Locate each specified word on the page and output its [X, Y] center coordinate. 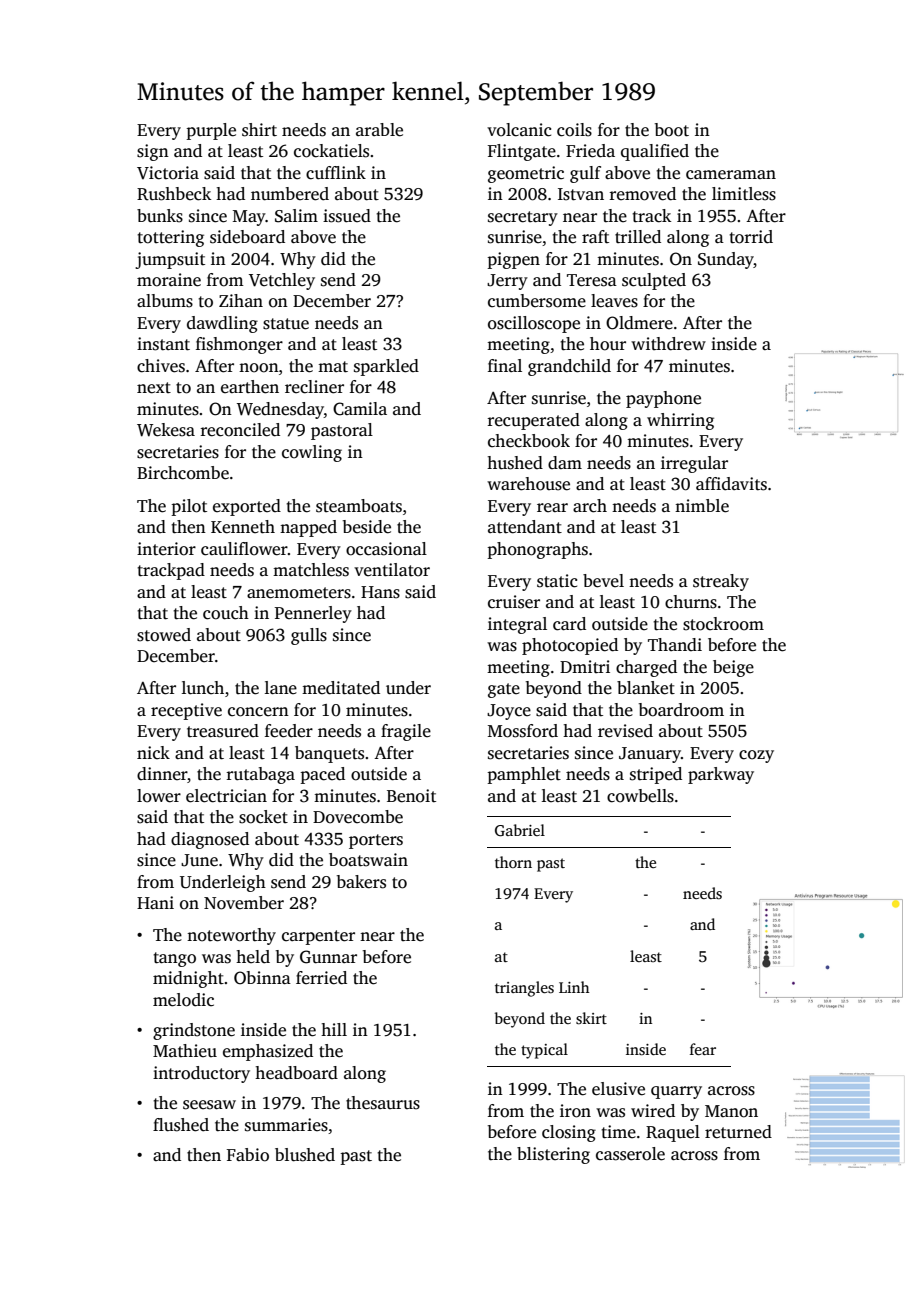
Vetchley [282, 281]
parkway [721, 775]
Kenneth [243, 527]
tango [174, 959]
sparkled [386, 367]
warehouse [528, 484]
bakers [361, 882]
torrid [751, 237]
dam [565, 462]
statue [286, 324]
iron [575, 1111]
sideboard [247, 237]
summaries [286, 1125]
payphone [663, 399]
